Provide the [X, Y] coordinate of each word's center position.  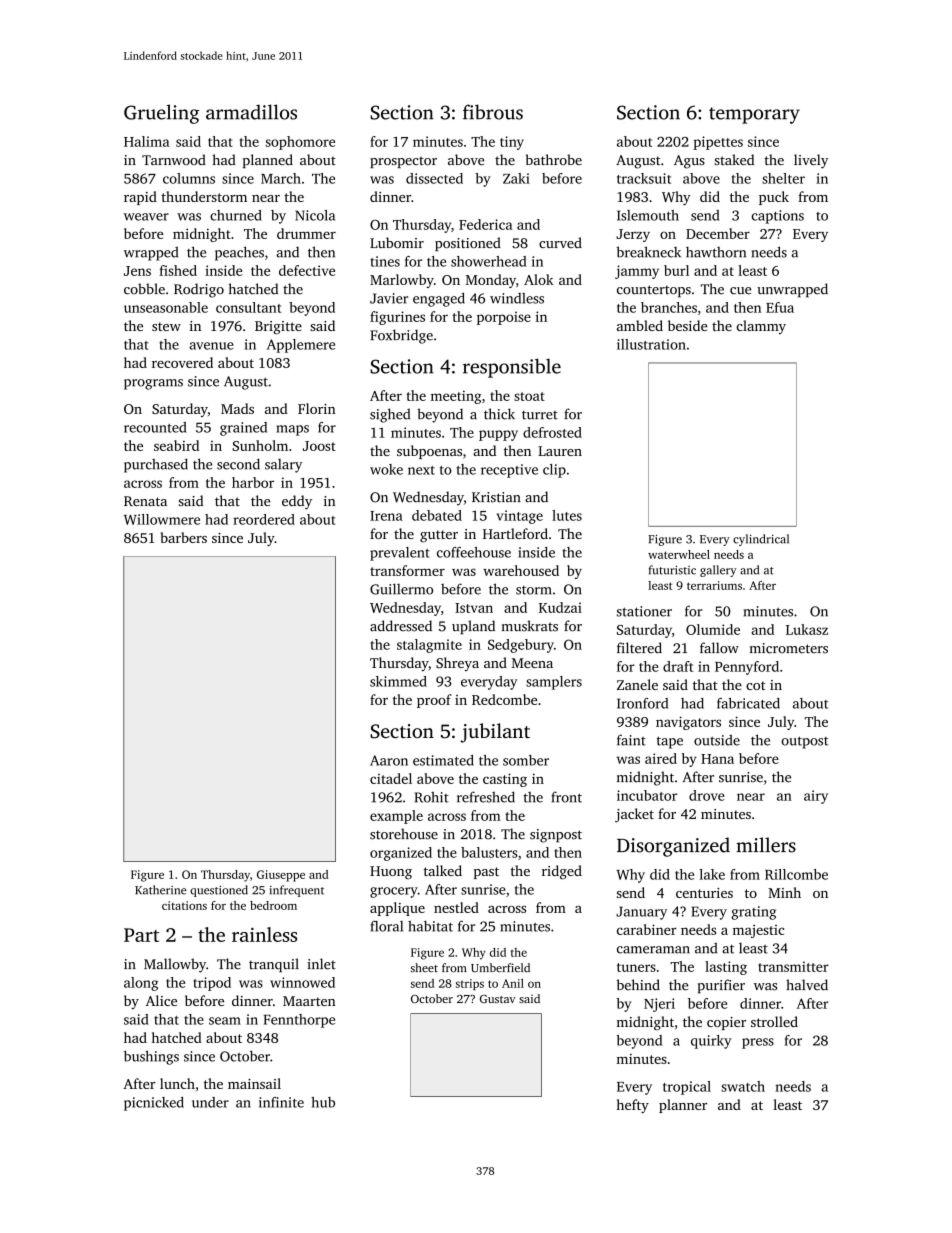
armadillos [251, 112]
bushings [151, 1057]
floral [387, 926]
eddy [297, 502]
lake [712, 874]
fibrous [493, 112]
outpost [804, 742]
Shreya [457, 664]
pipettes [718, 143]
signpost [556, 836]
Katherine [160, 890]
